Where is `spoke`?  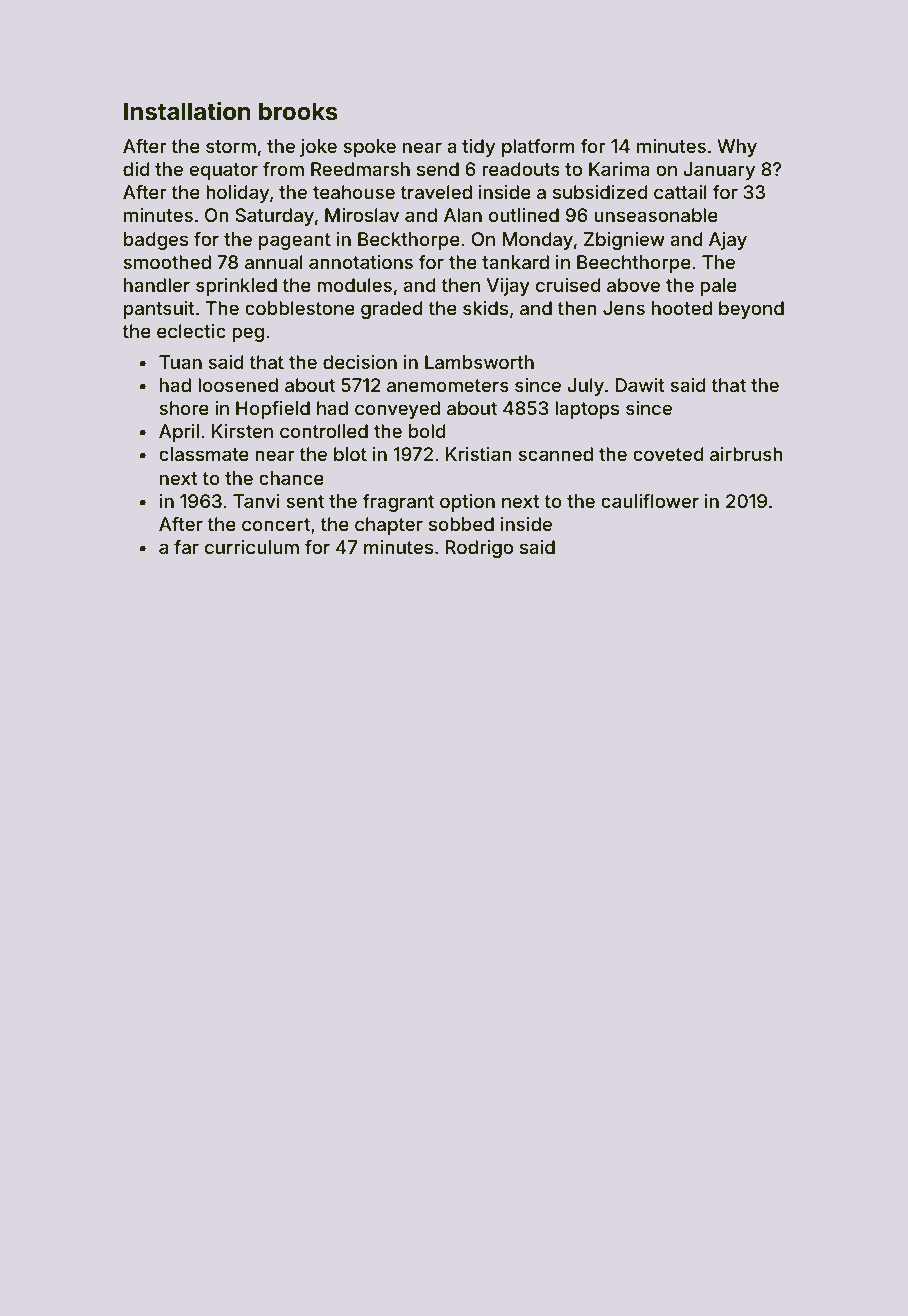
spoke is located at coordinates (369, 148).
